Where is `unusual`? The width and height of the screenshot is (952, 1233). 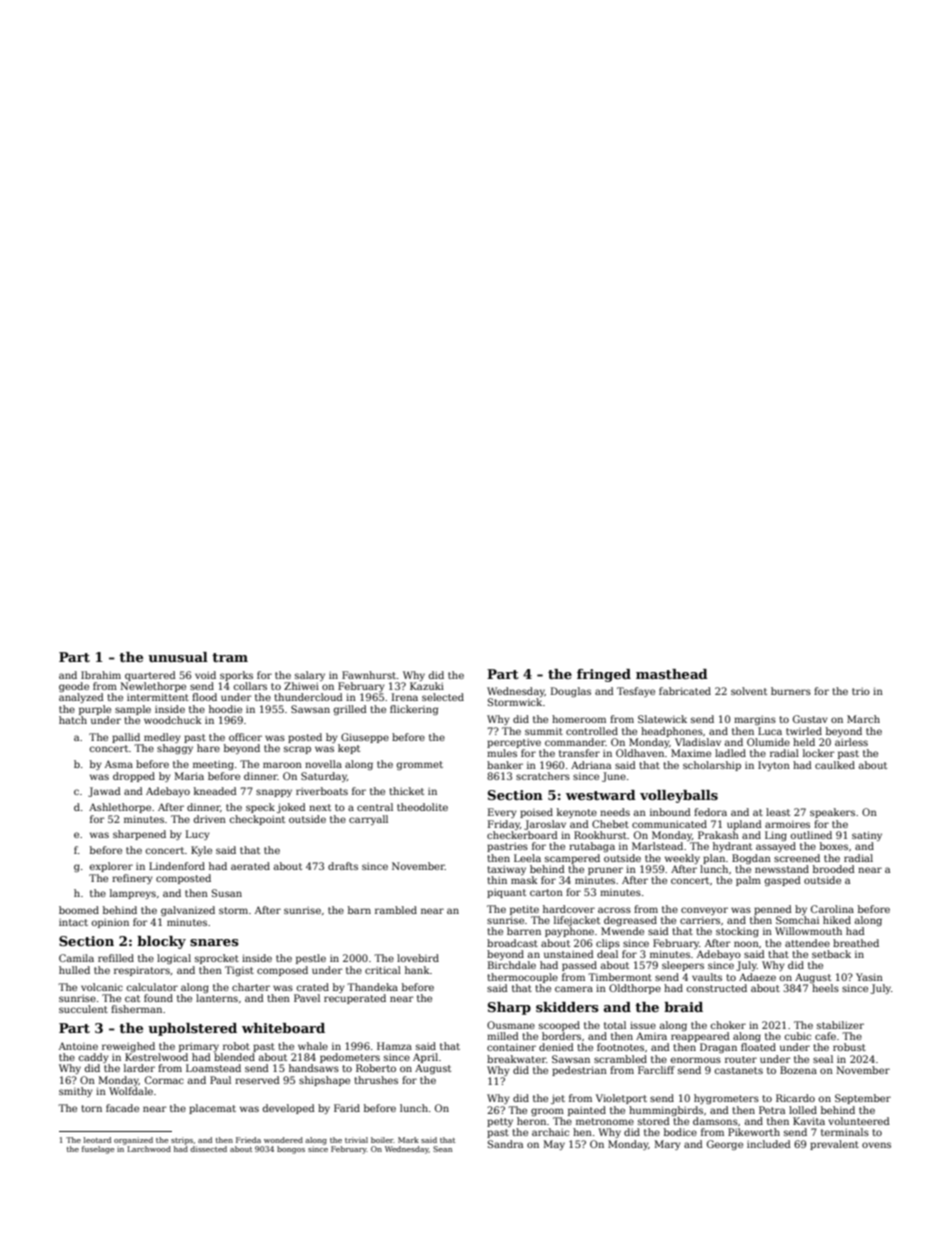
unusual is located at coordinates (178, 657).
